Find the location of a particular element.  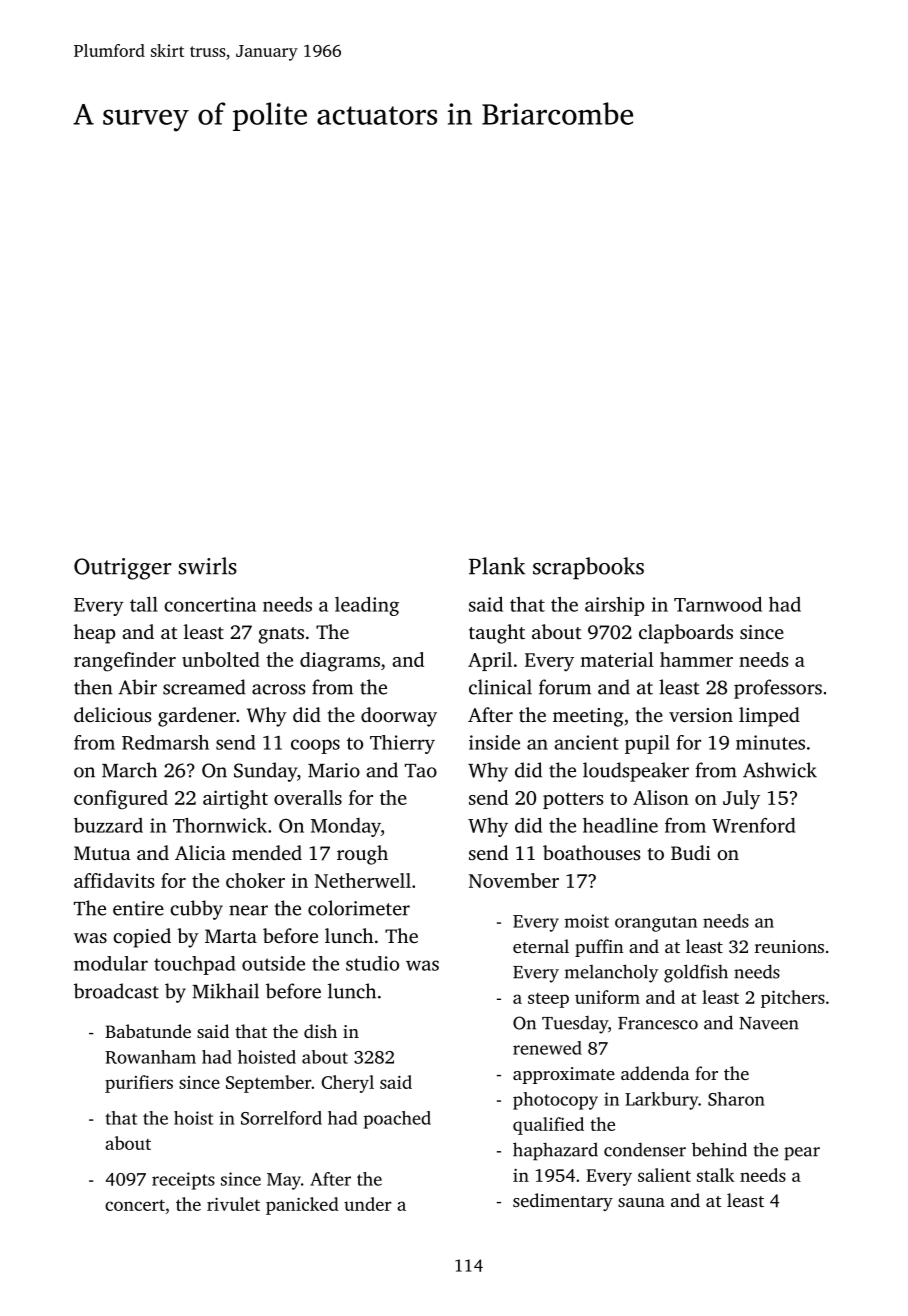

July is located at coordinates (741, 800).
